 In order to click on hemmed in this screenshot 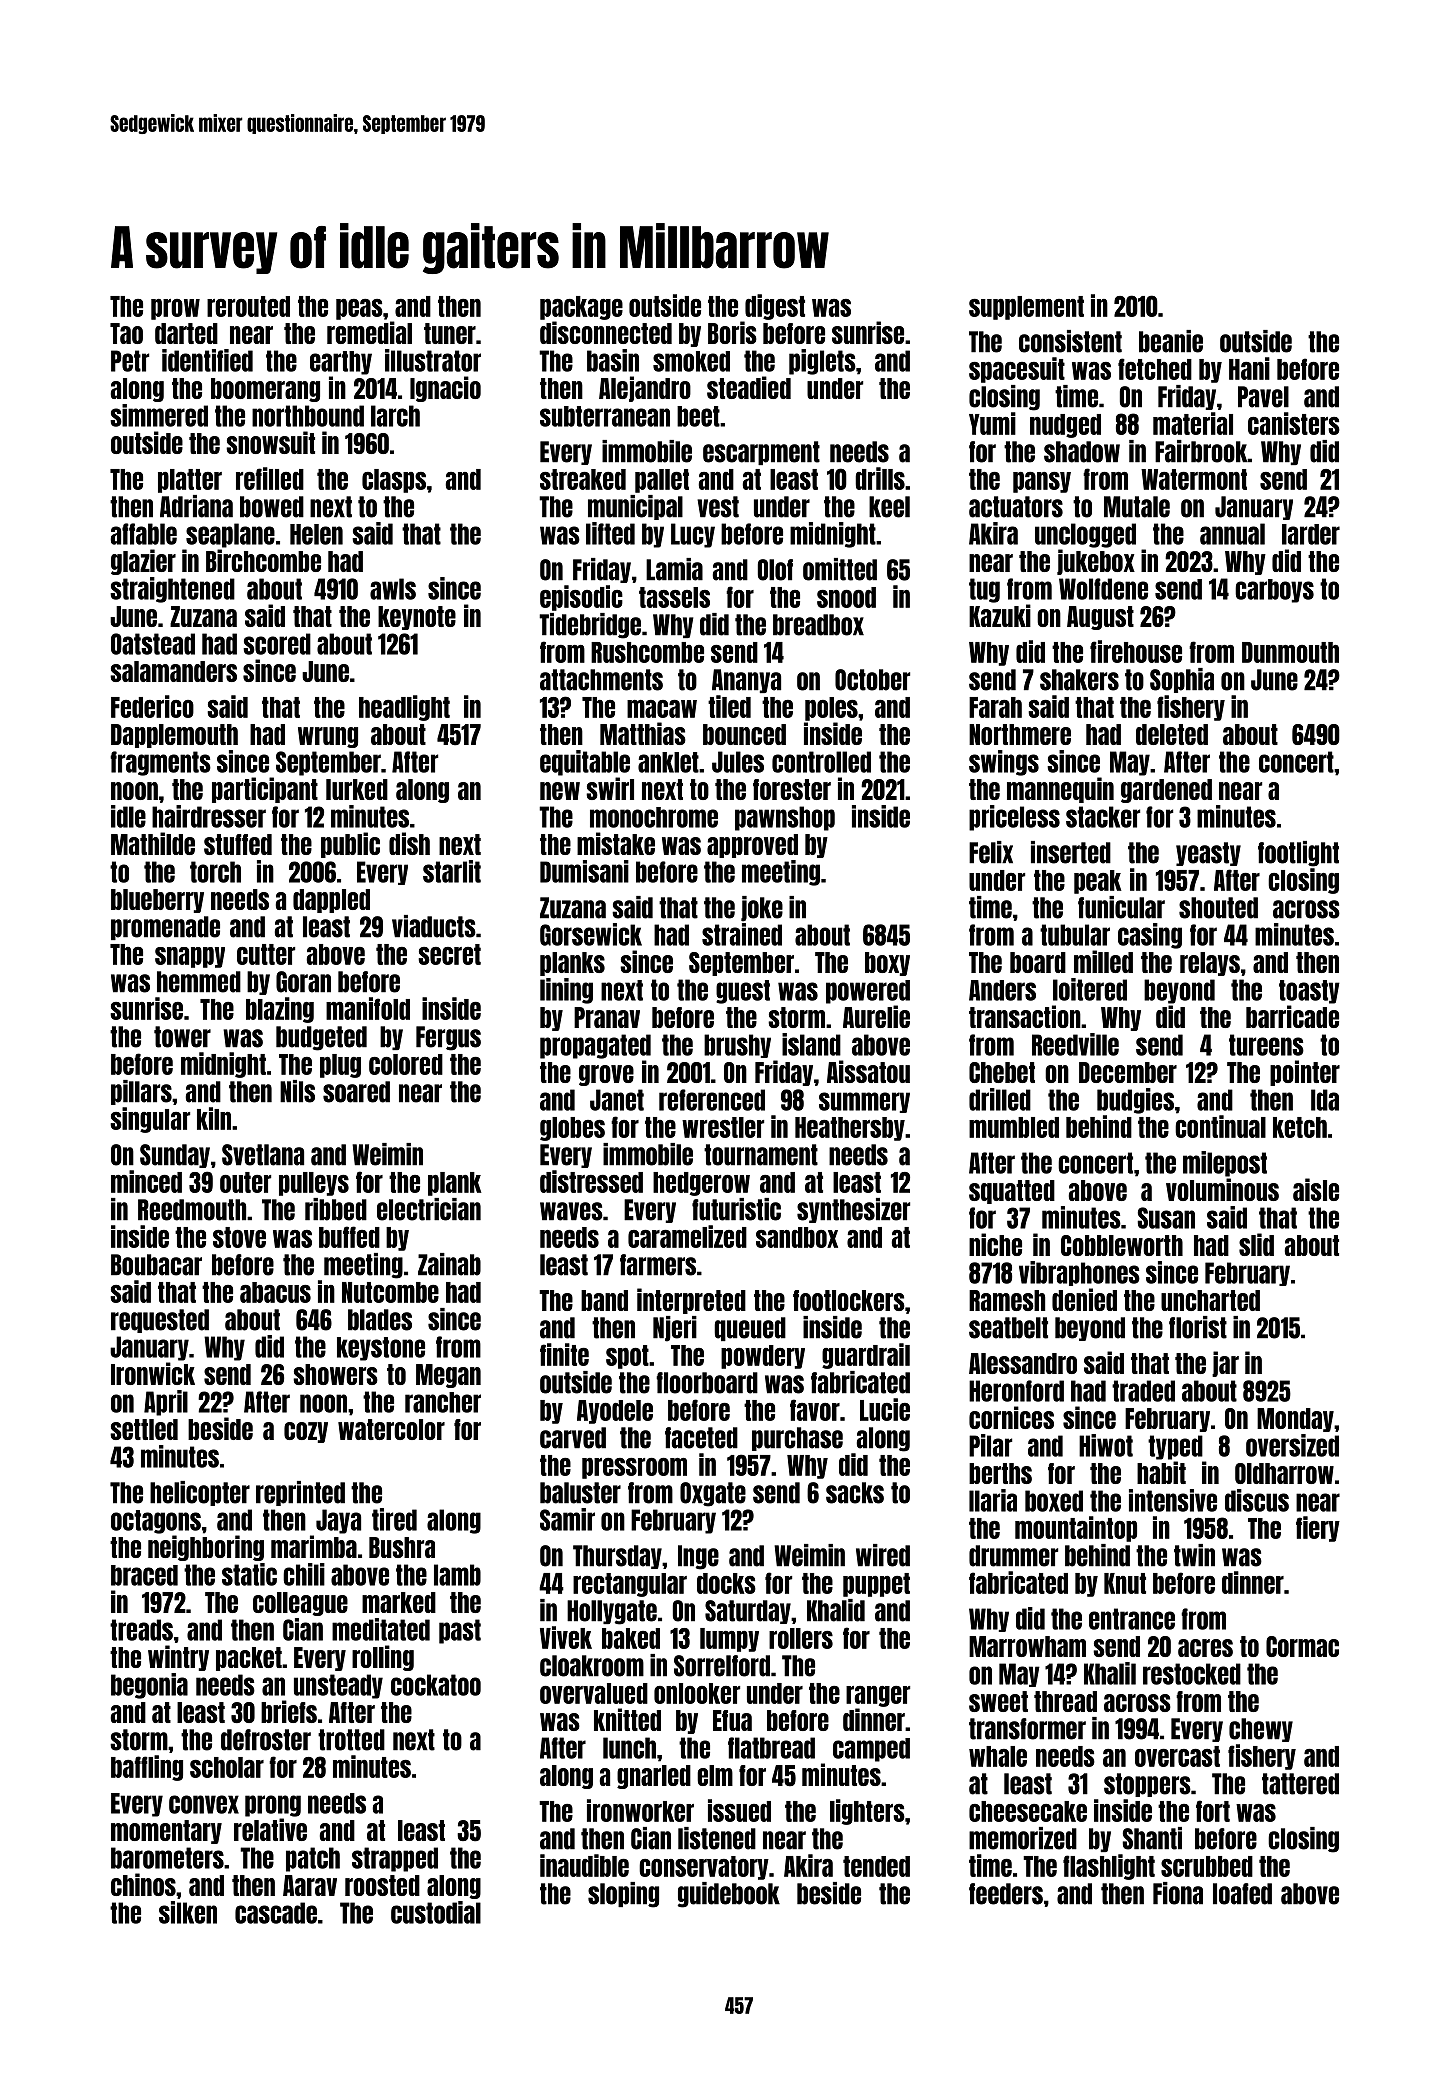, I will do `click(199, 982)`.
